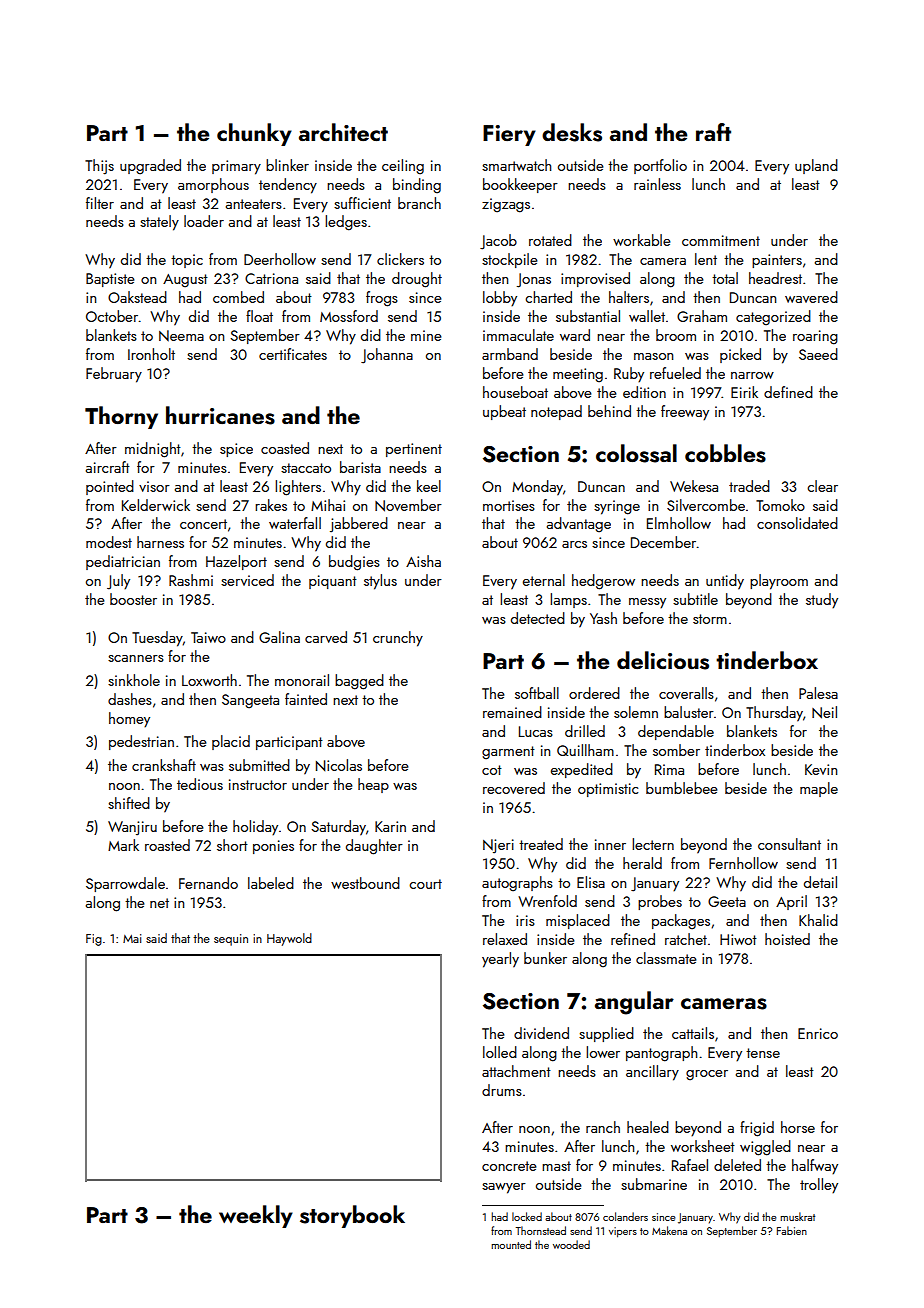  What do you see at coordinates (160, 542) in the document?
I see `harness` at bounding box center [160, 542].
